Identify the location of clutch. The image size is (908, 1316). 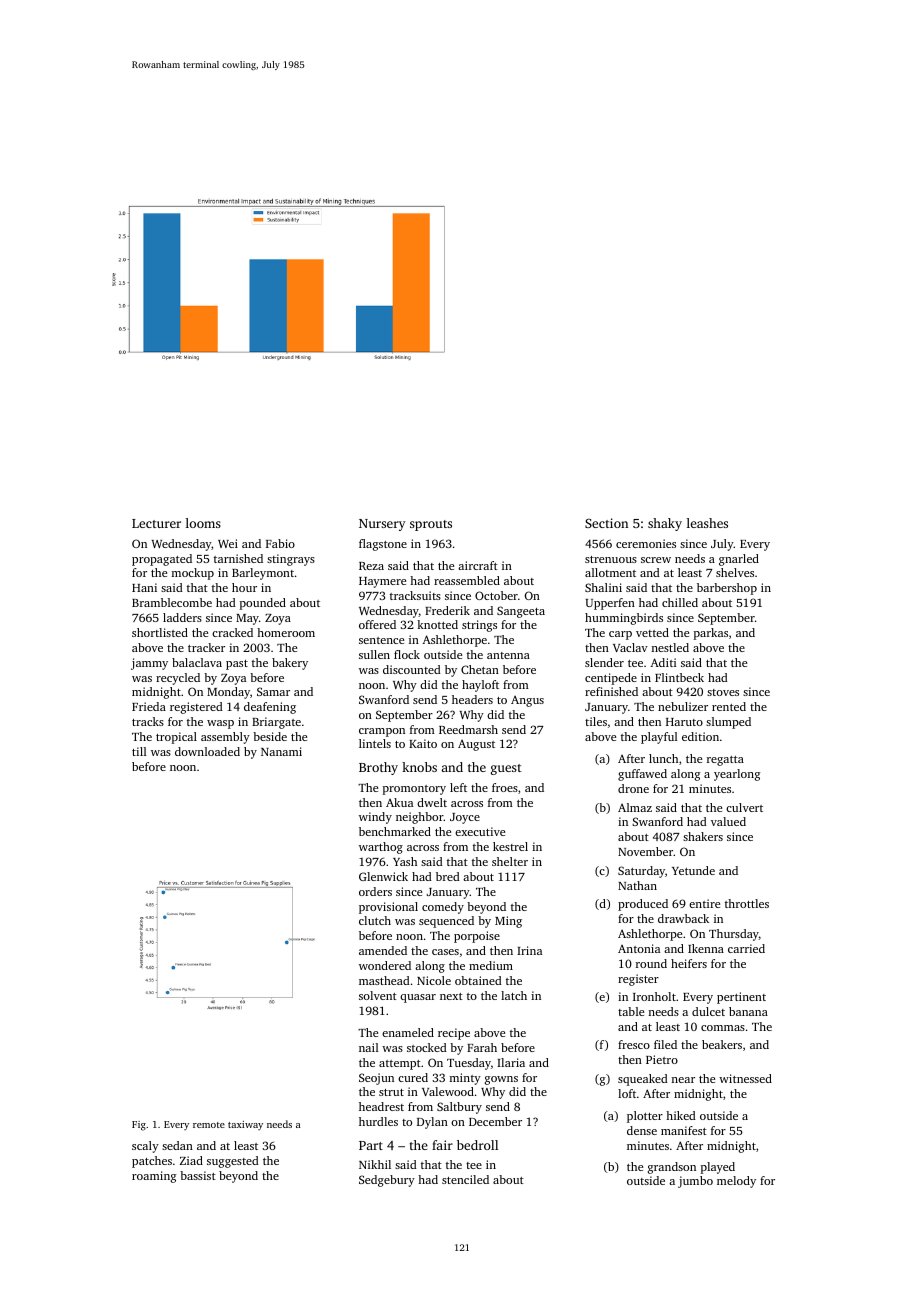
(375, 920).
